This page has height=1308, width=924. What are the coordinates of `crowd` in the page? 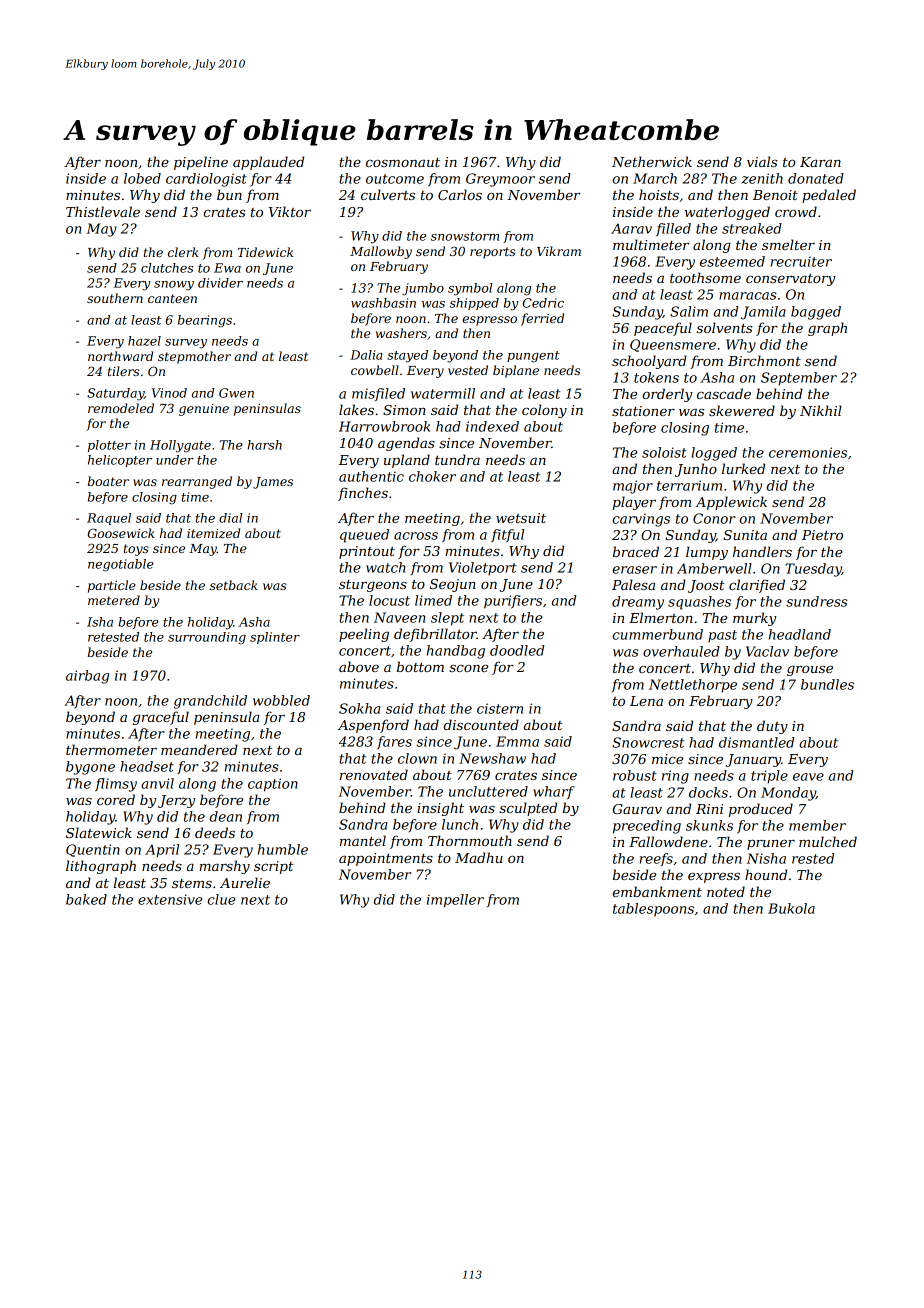 It's located at (796, 211).
